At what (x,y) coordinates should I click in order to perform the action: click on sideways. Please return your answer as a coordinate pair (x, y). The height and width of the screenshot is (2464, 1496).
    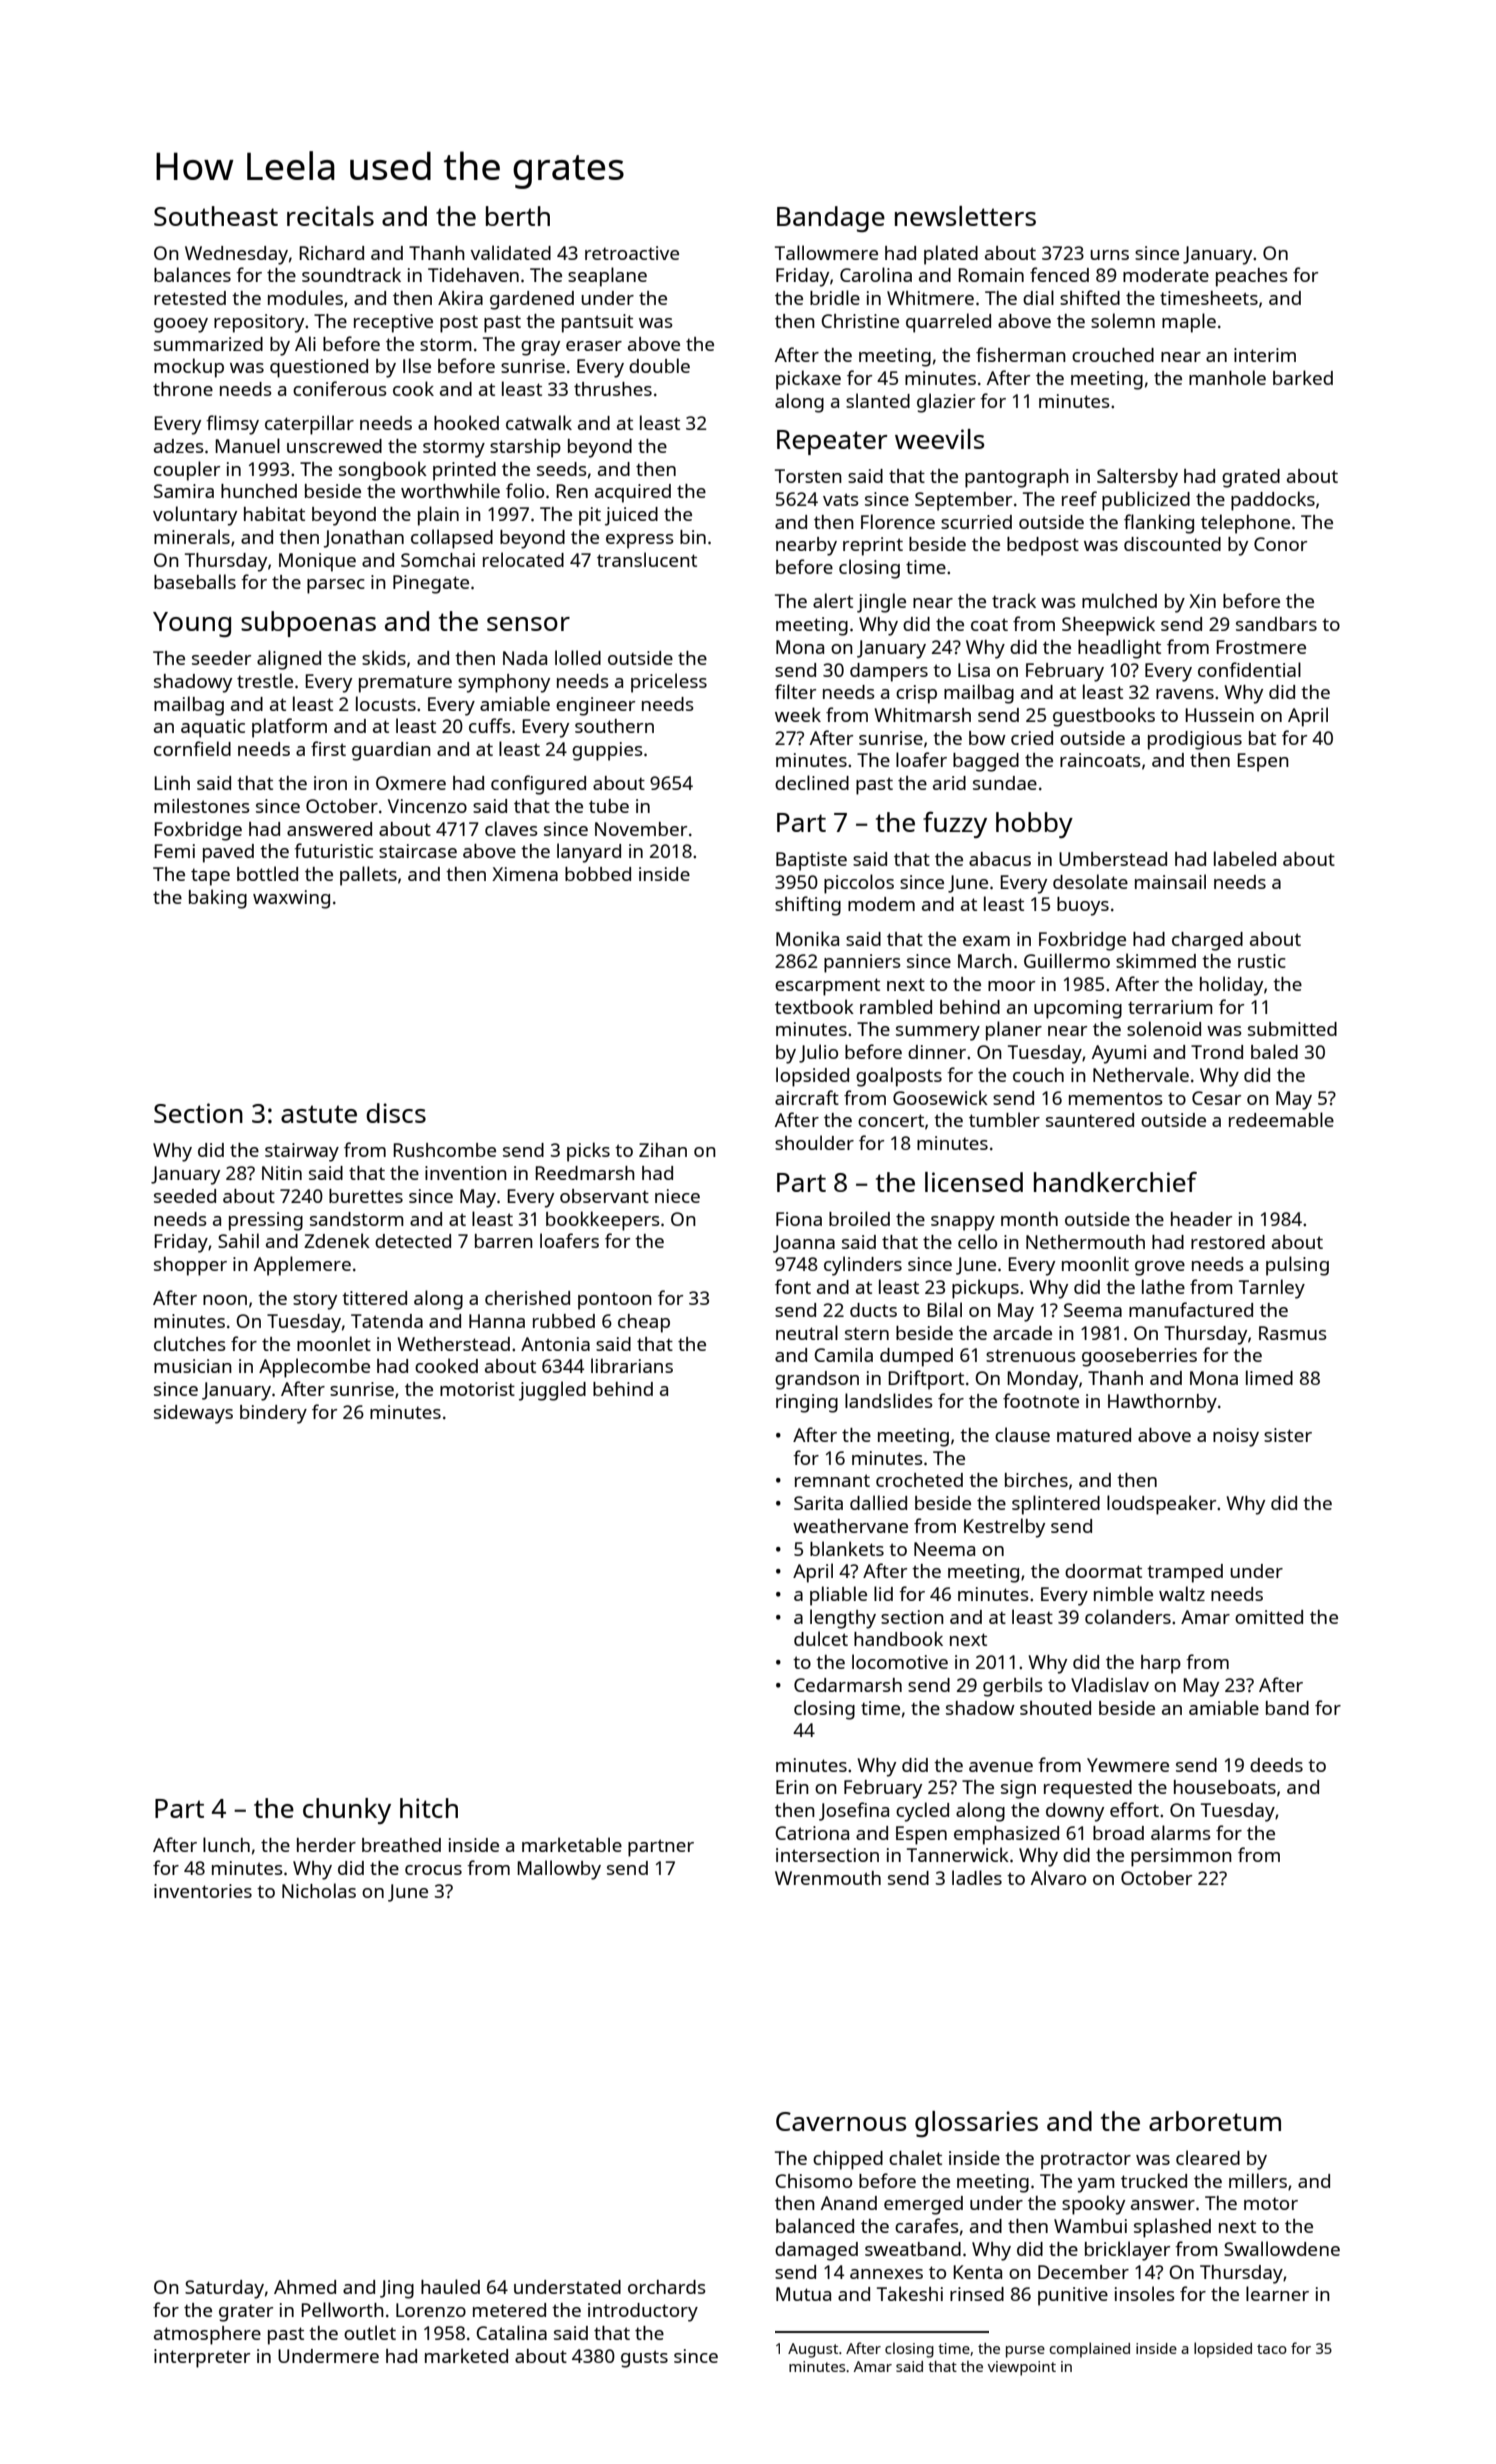
    Looking at the image, I should click on (193, 1414).
